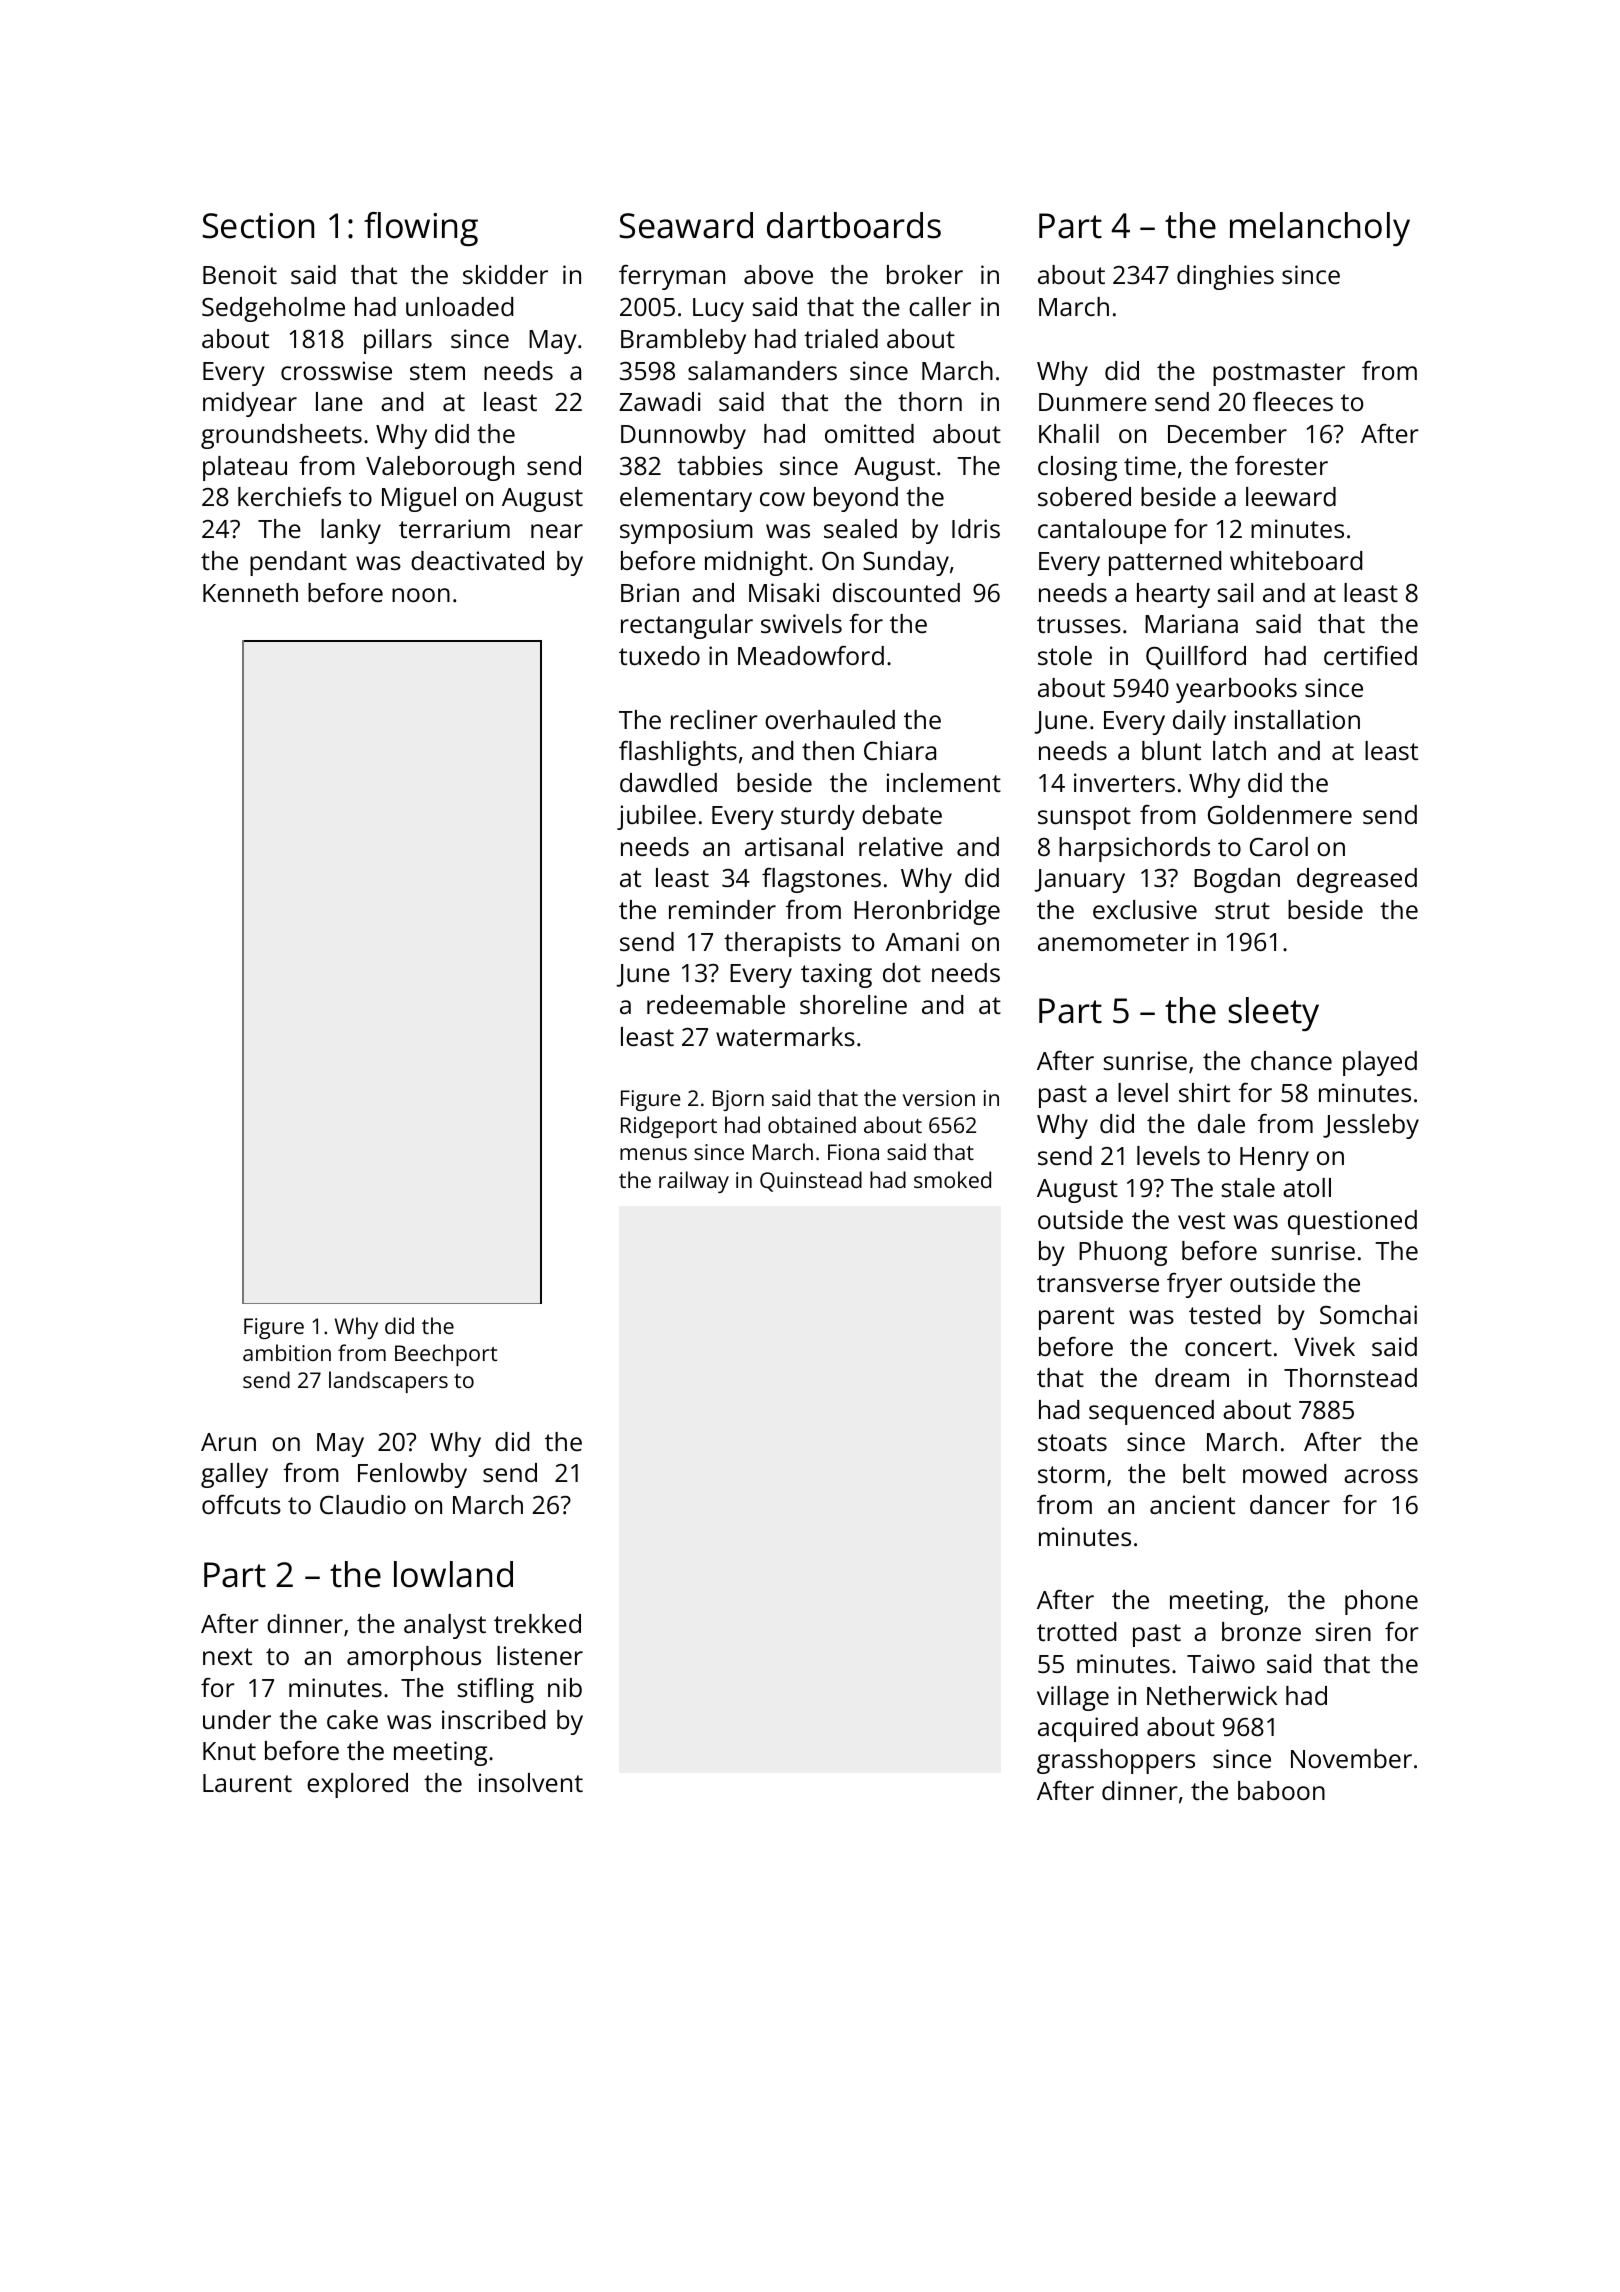 This screenshot has width=1620, height=2292. What do you see at coordinates (653, 1154) in the screenshot?
I see `menus` at bounding box center [653, 1154].
